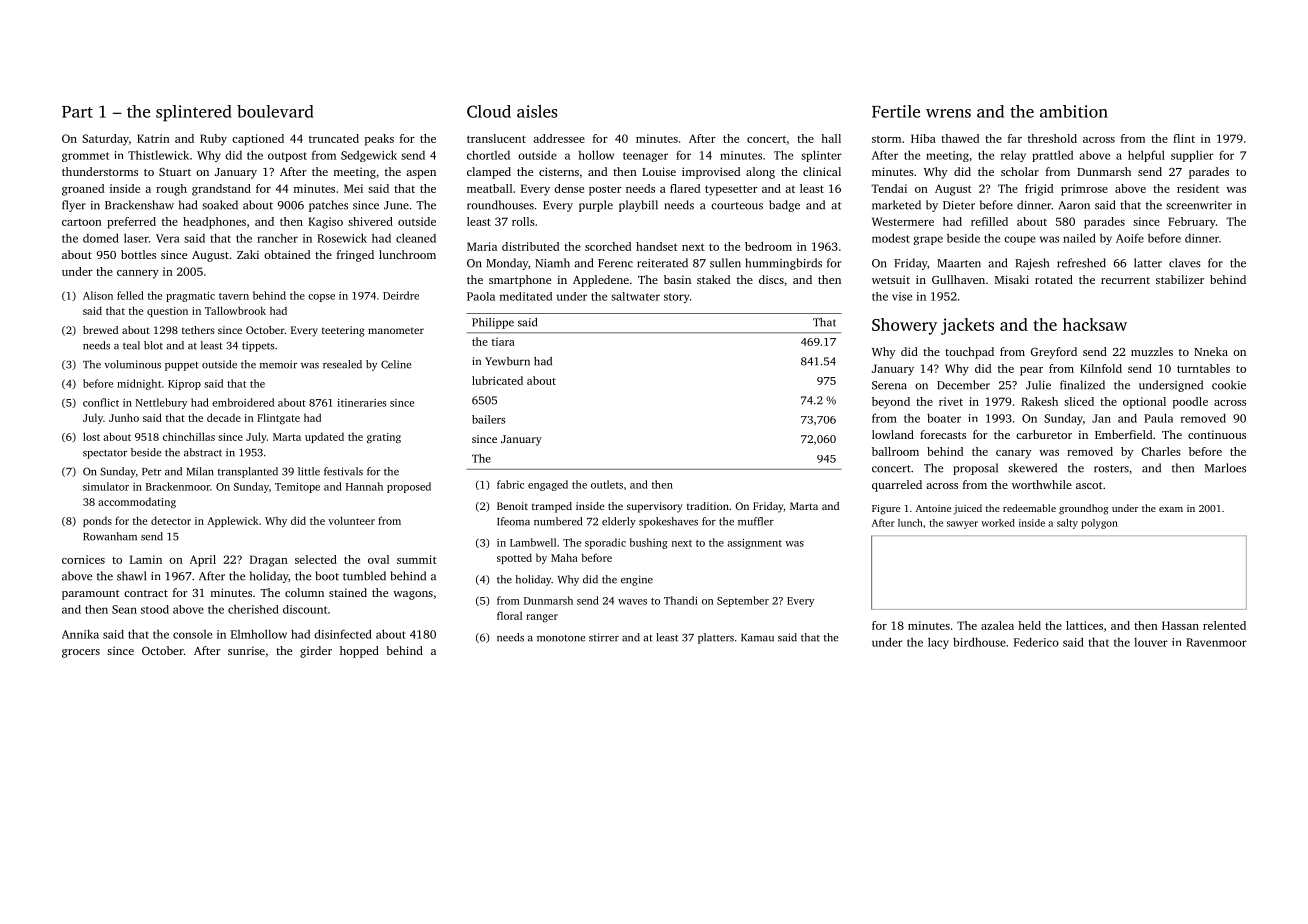  What do you see at coordinates (77, 112) in the page?
I see `Part` at bounding box center [77, 112].
